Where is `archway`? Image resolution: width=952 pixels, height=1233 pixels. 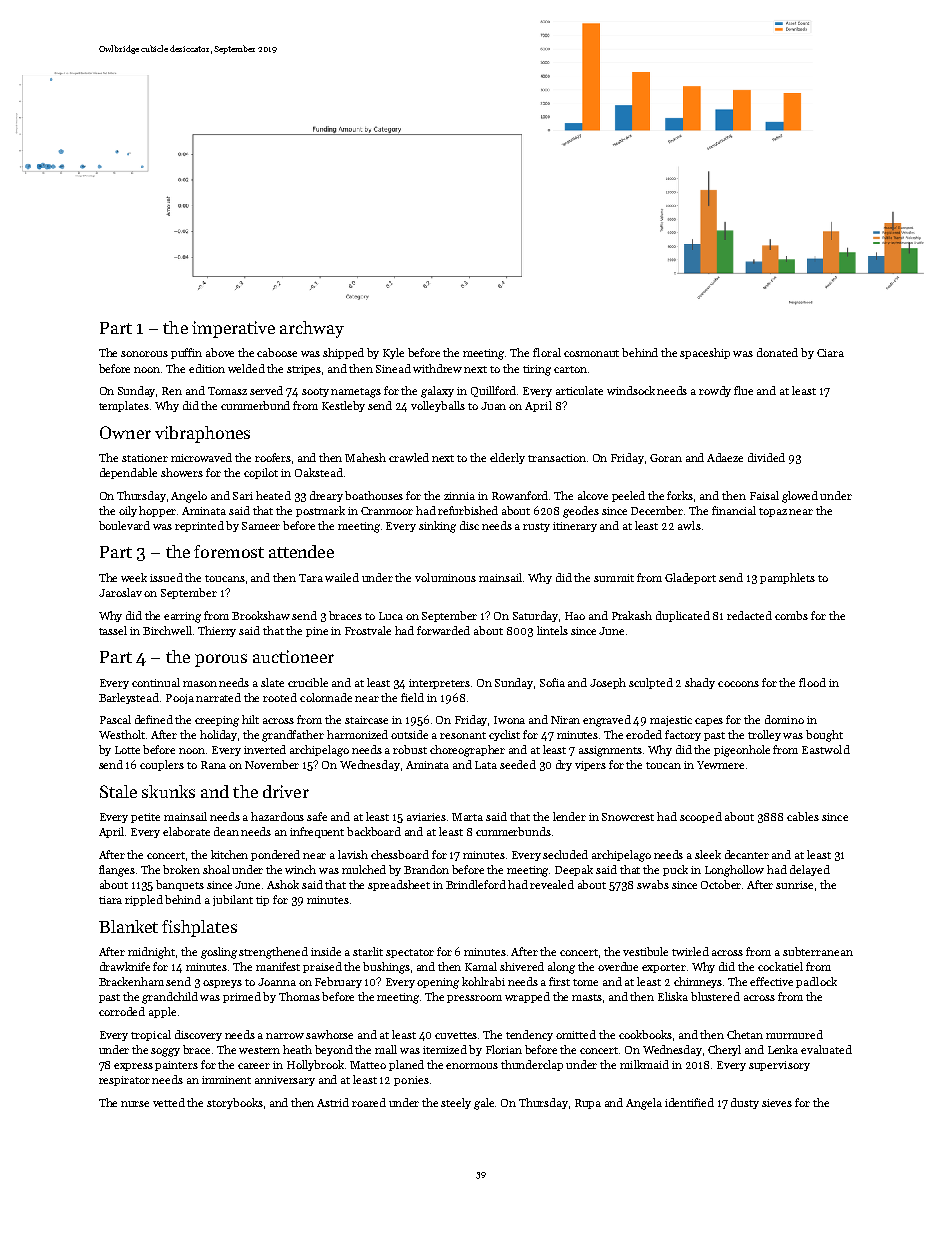
archway is located at coordinates (312, 329).
